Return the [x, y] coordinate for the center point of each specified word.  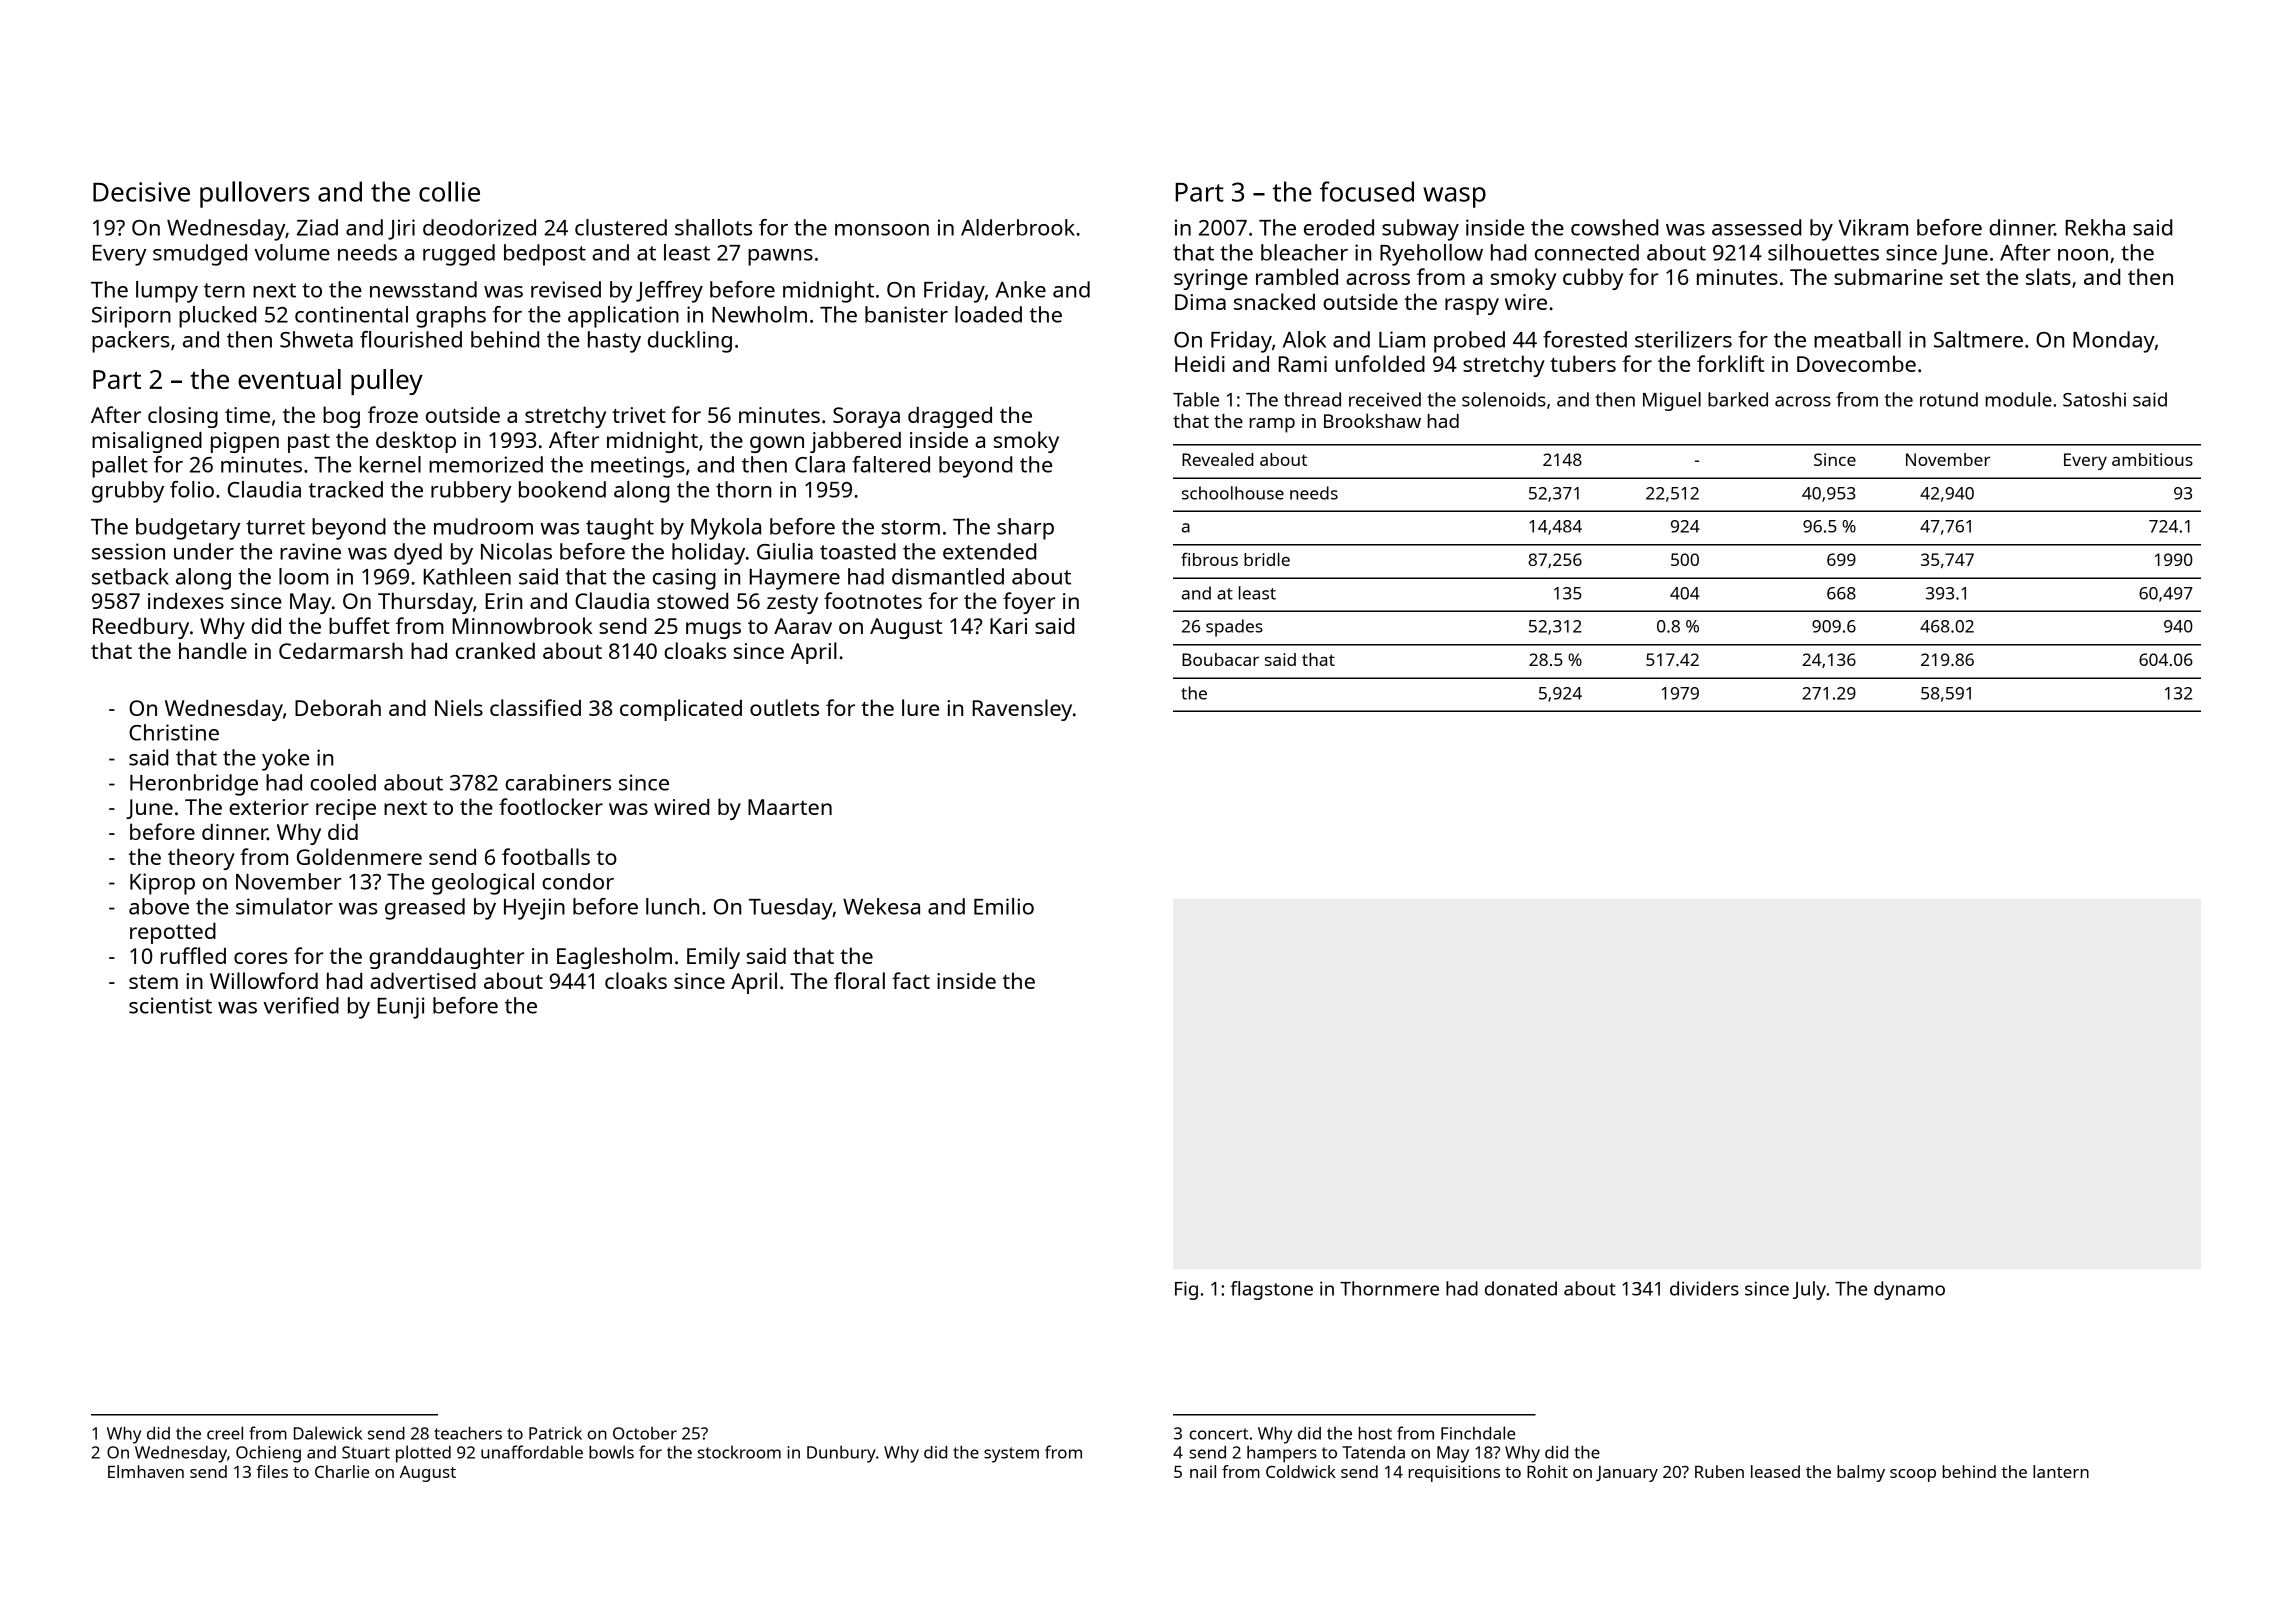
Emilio [1004, 906]
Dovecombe [1856, 363]
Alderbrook [1018, 227]
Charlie [342, 1471]
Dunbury [841, 1454]
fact [911, 980]
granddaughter [446, 958]
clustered [621, 227]
